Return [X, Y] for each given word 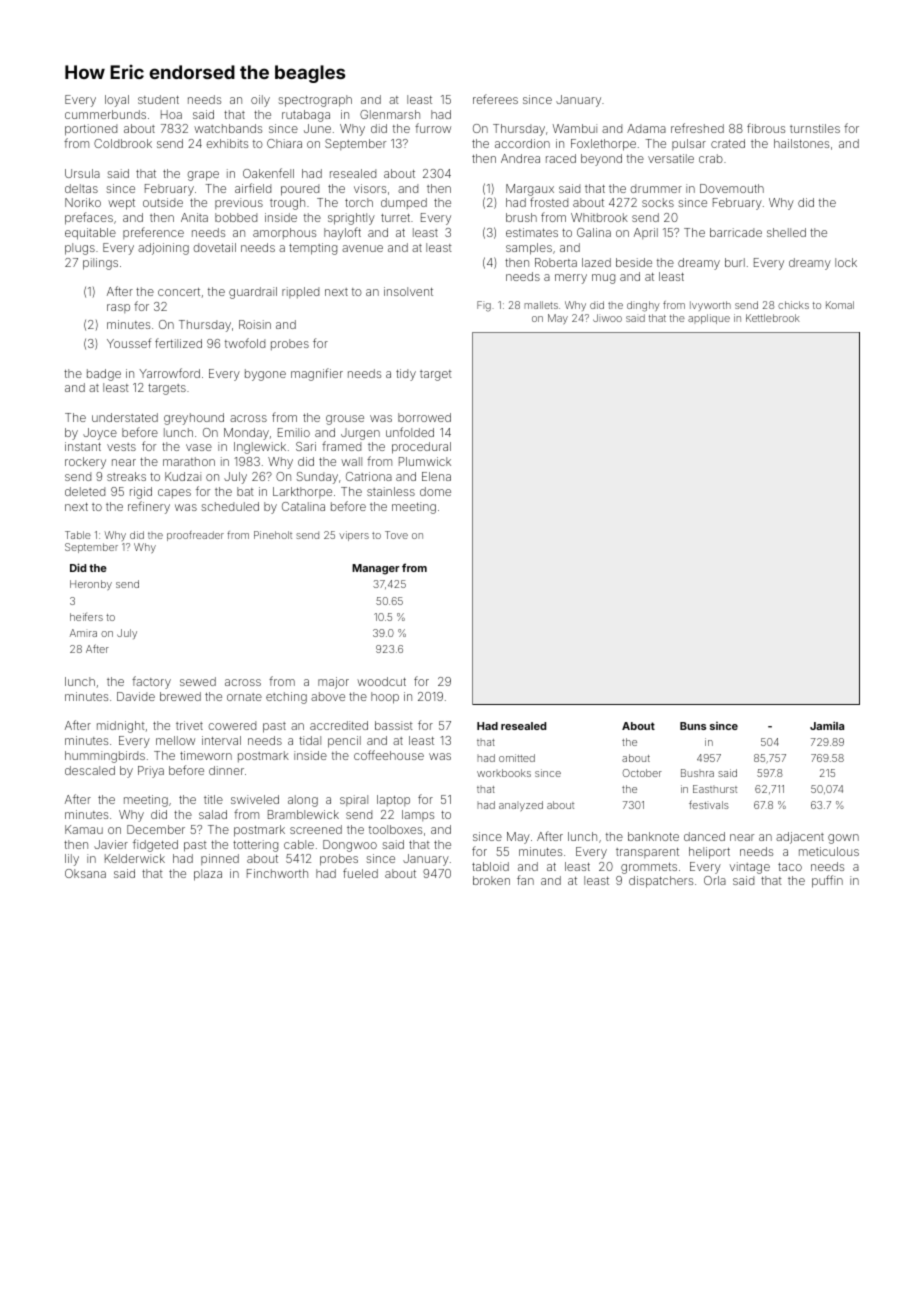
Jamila [827, 725]
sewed [198, 681]
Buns [693, 726]
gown [843, 839]
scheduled [230, 506]
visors [370, 188]
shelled [786, 232]
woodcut [381, 681]
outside [163, 202]
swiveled [255, 799]
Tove [396, 535]
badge [104, 375]
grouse [345, 420]
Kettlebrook [773, 318]
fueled [360, 873]
